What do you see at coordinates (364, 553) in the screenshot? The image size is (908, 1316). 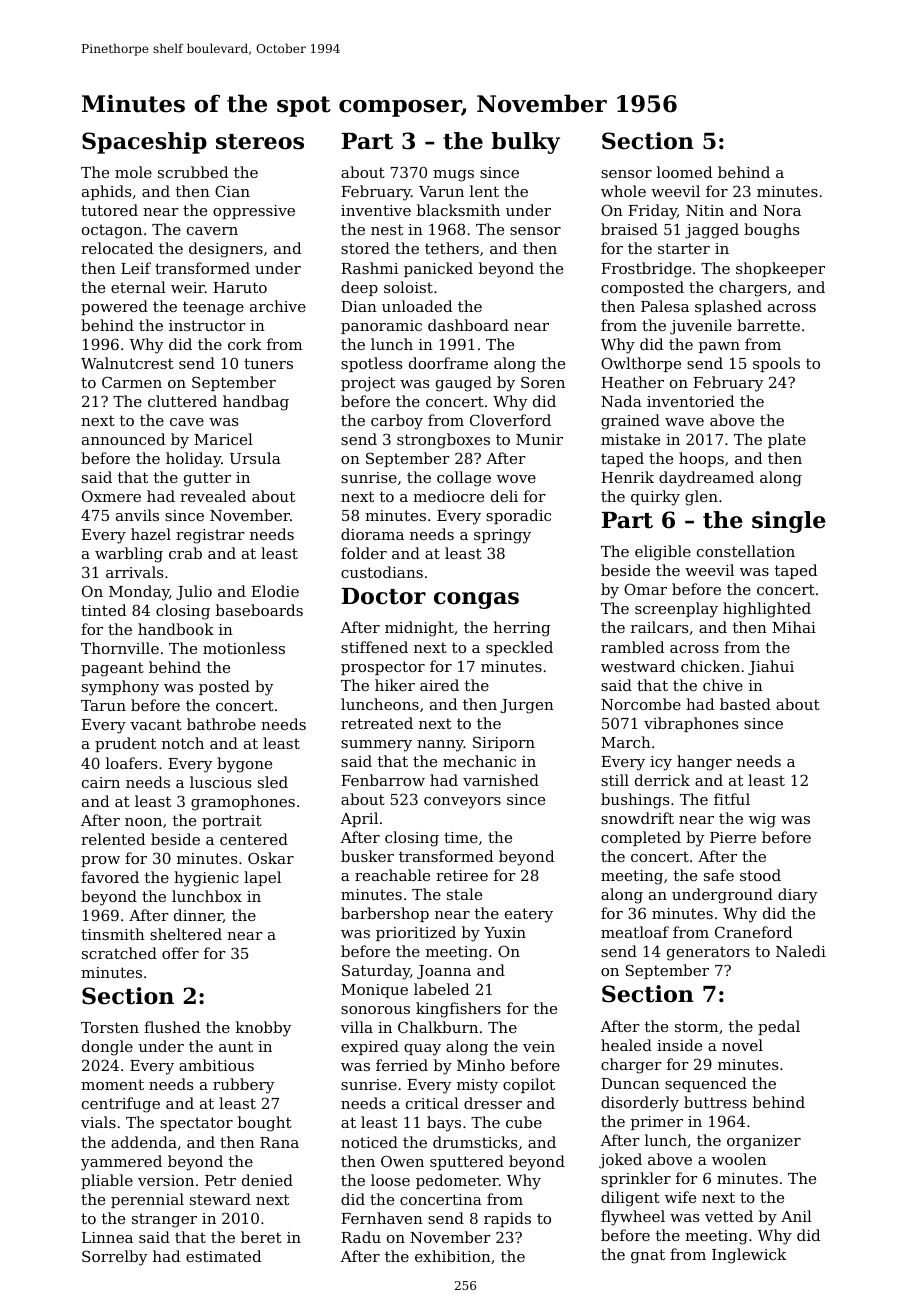 I see `folder` at bounding box center [364, 553].
